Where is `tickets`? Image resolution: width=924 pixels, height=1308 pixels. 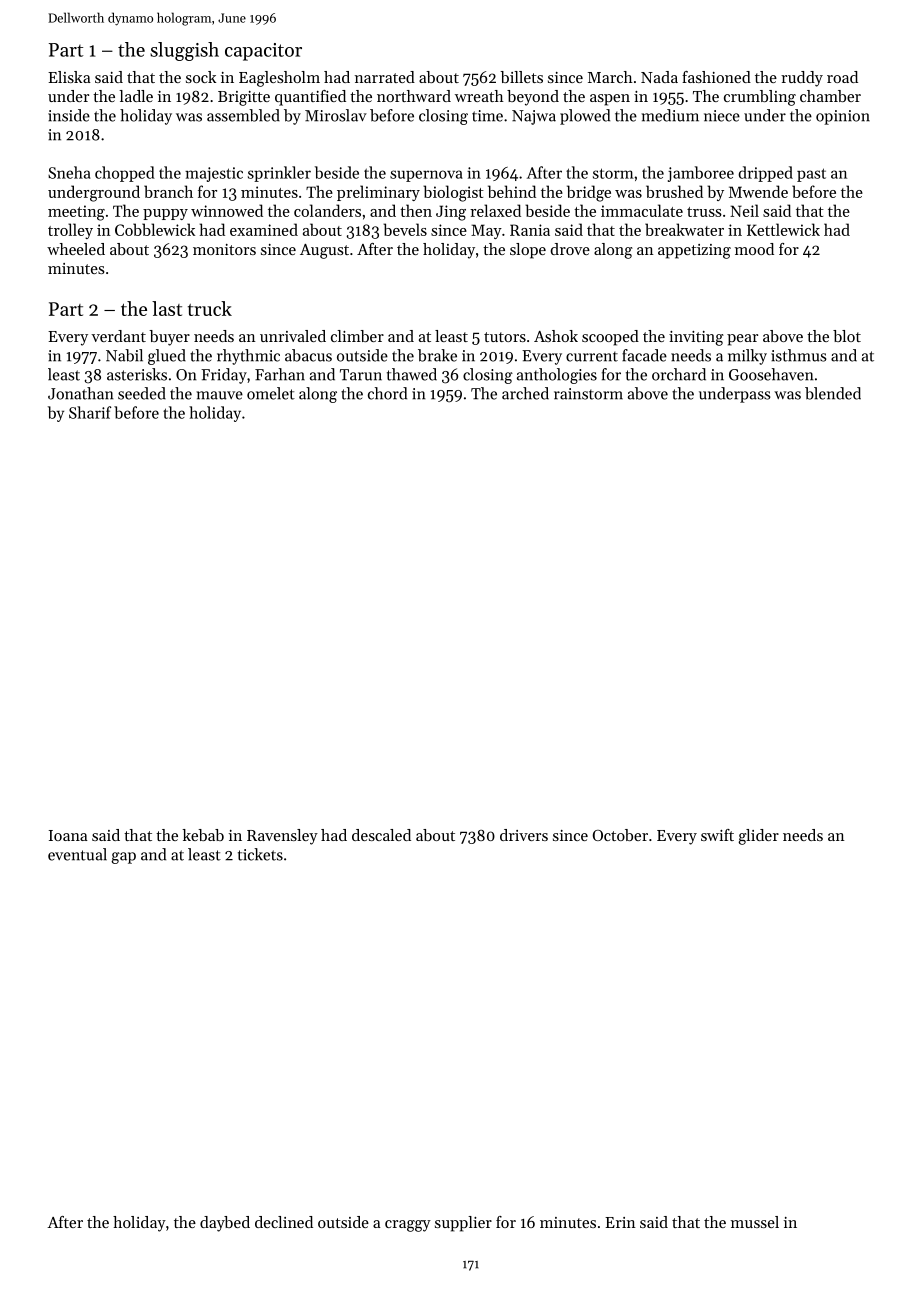
tickets is located at coordinates (260, 854).
